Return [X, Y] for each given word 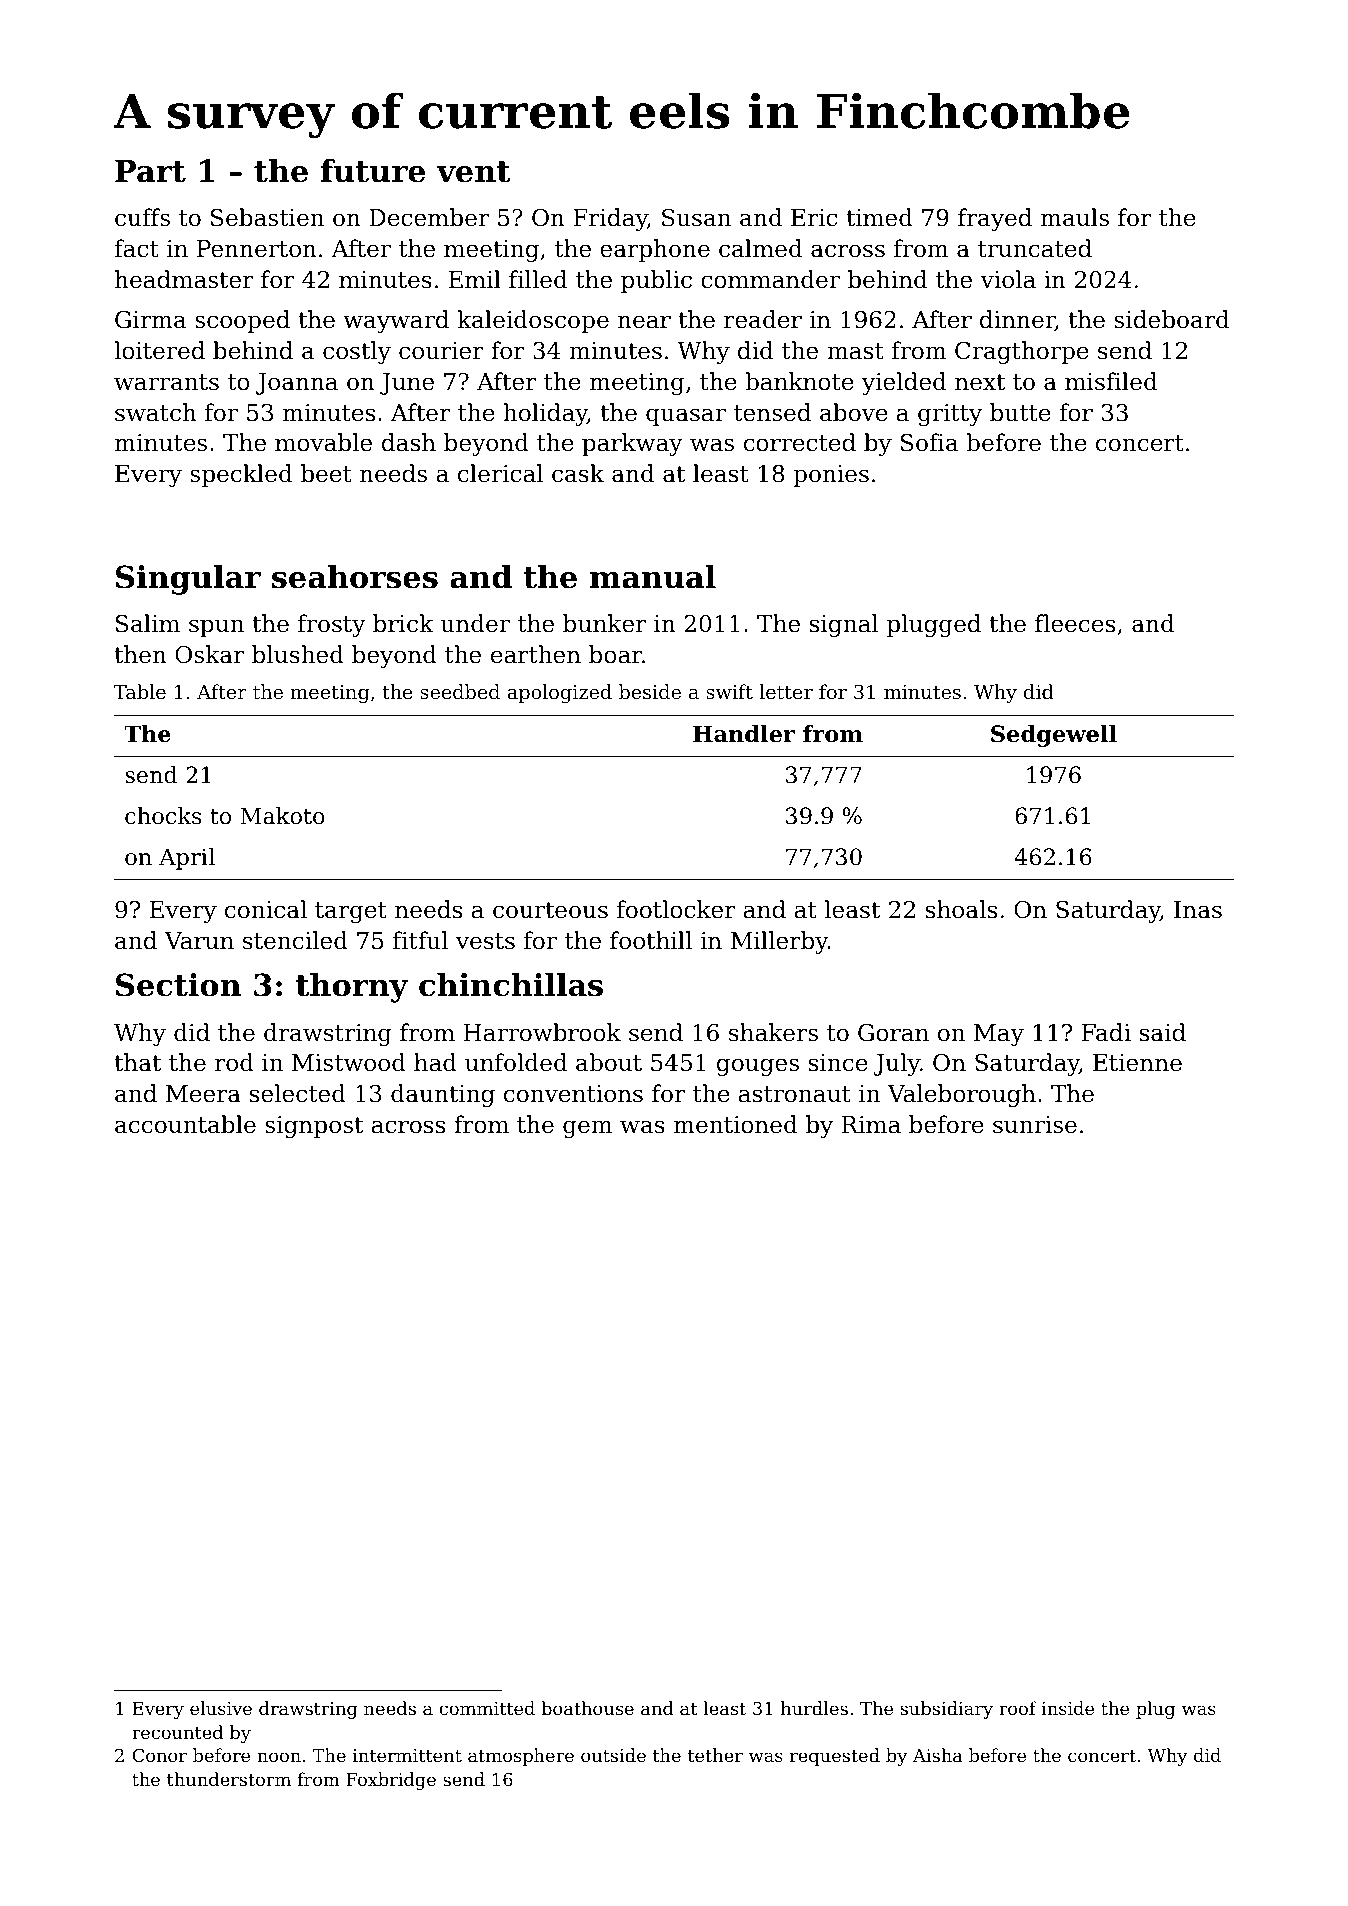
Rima [871, 1125]
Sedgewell [1054, 736]
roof [1018, 1708]
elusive [221, 1708]
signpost [314, 1127]
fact [137, 248]
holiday [545, 414]
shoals [961, 909]
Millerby [779, 942]
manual [653, 577]
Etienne [1137, 1063]
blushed [298, 654]
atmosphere [521, 1757]
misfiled [1111, 381]
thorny [352, 988]
